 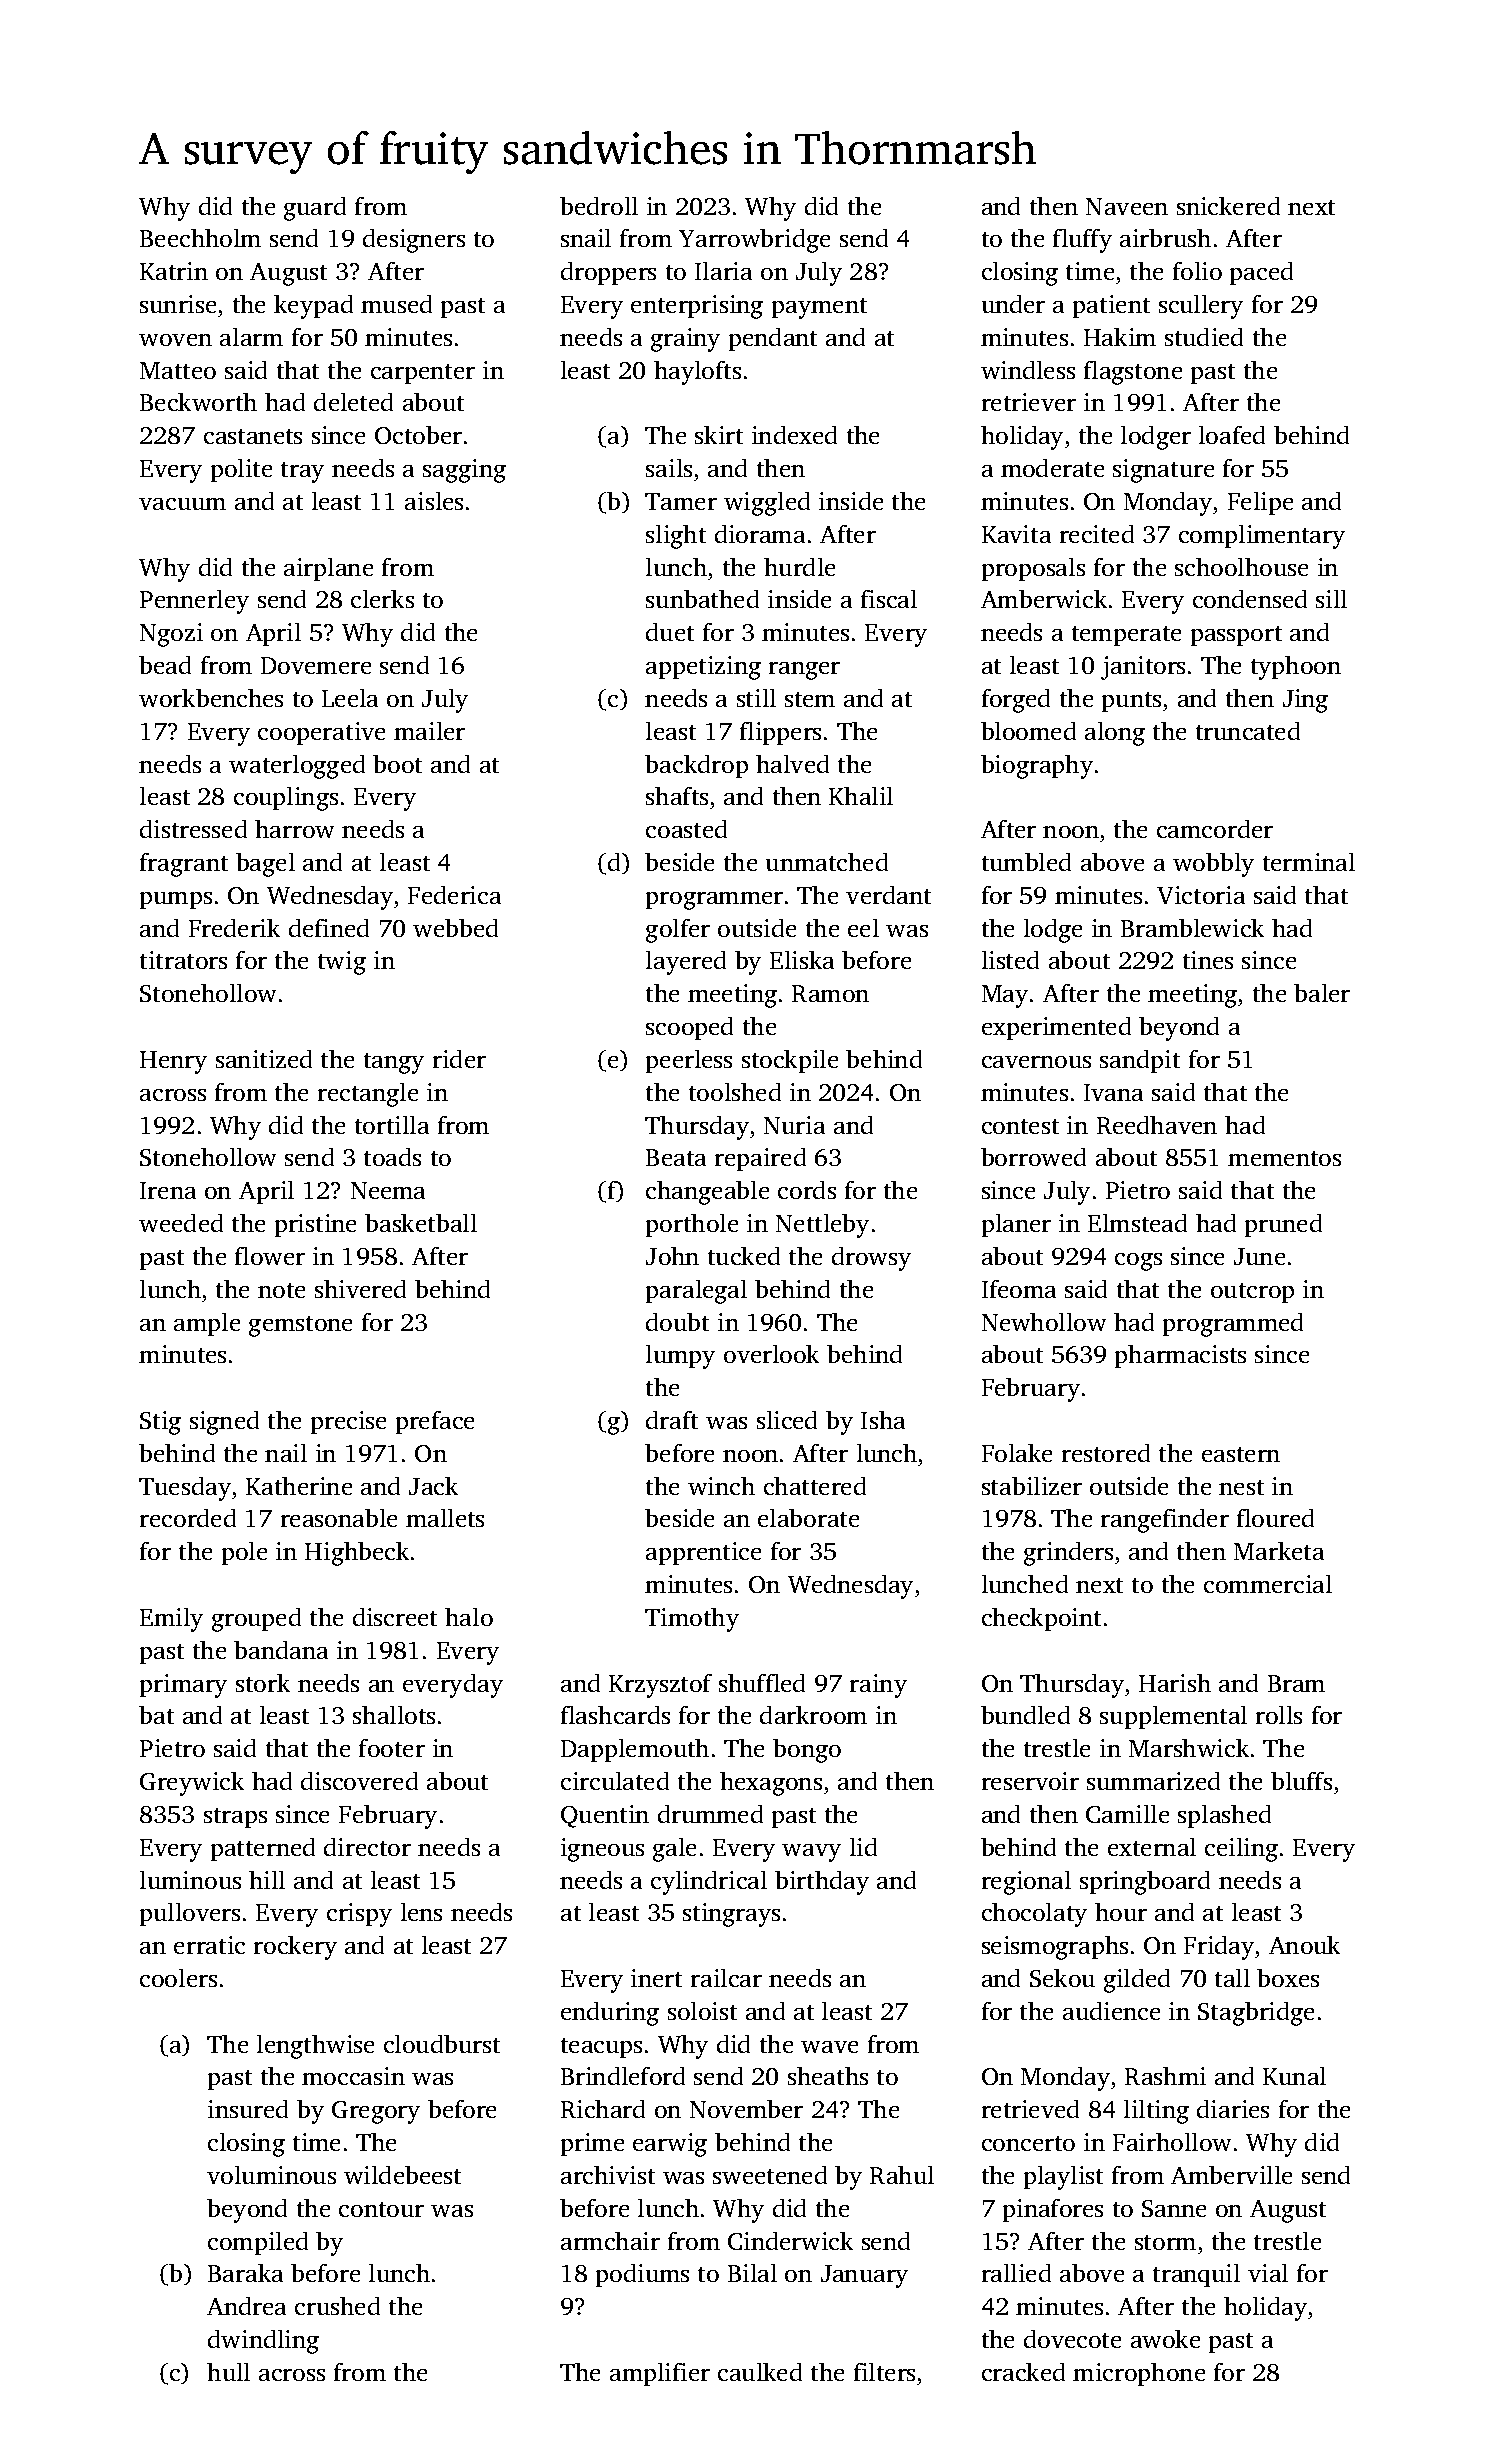 What do you see at coordinates (337, 2306) in the page?
I see `crushed` at bounding box center [337, 2306].
